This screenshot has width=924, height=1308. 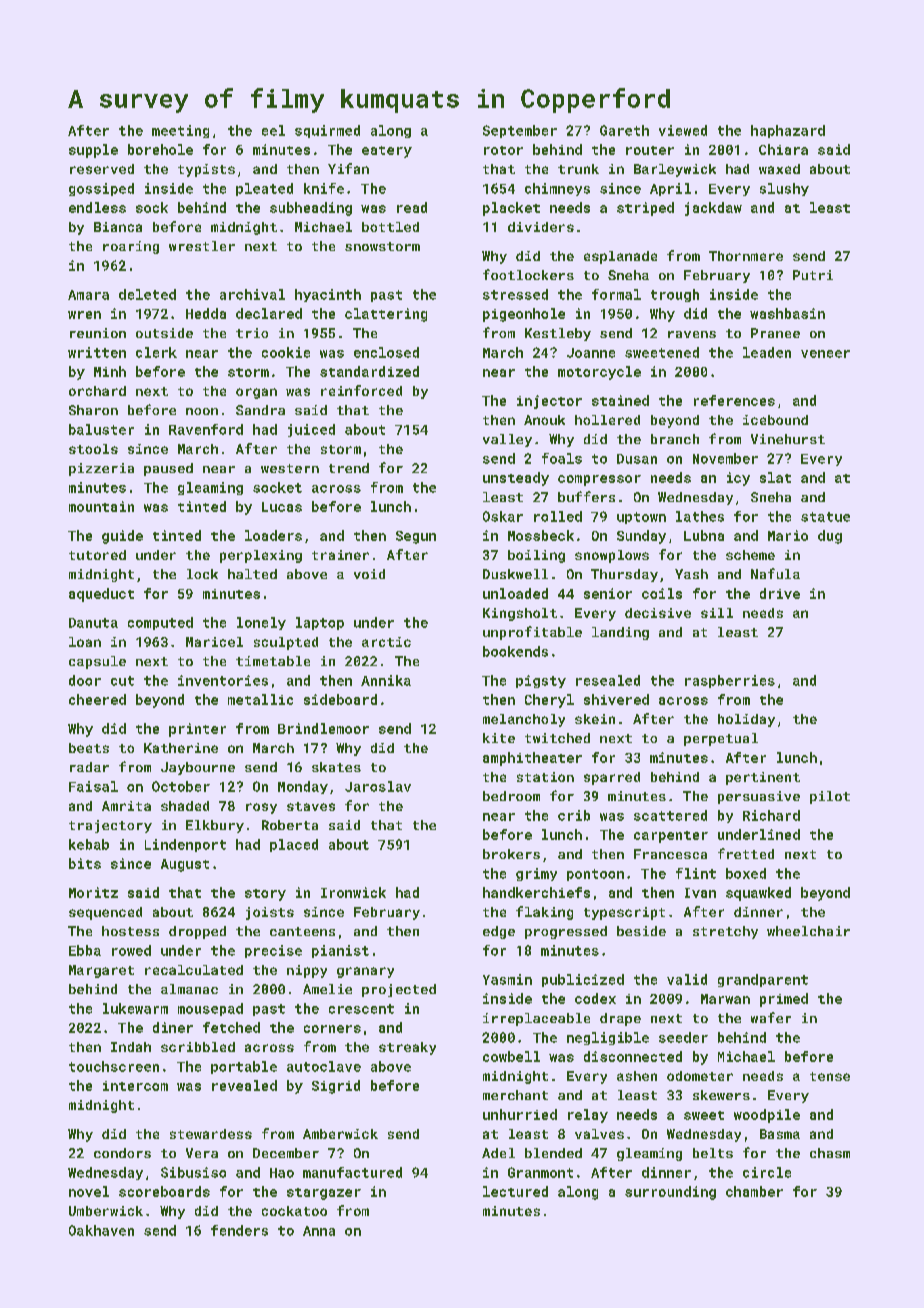 I want to click on December, so click(x=286, y=1153).
